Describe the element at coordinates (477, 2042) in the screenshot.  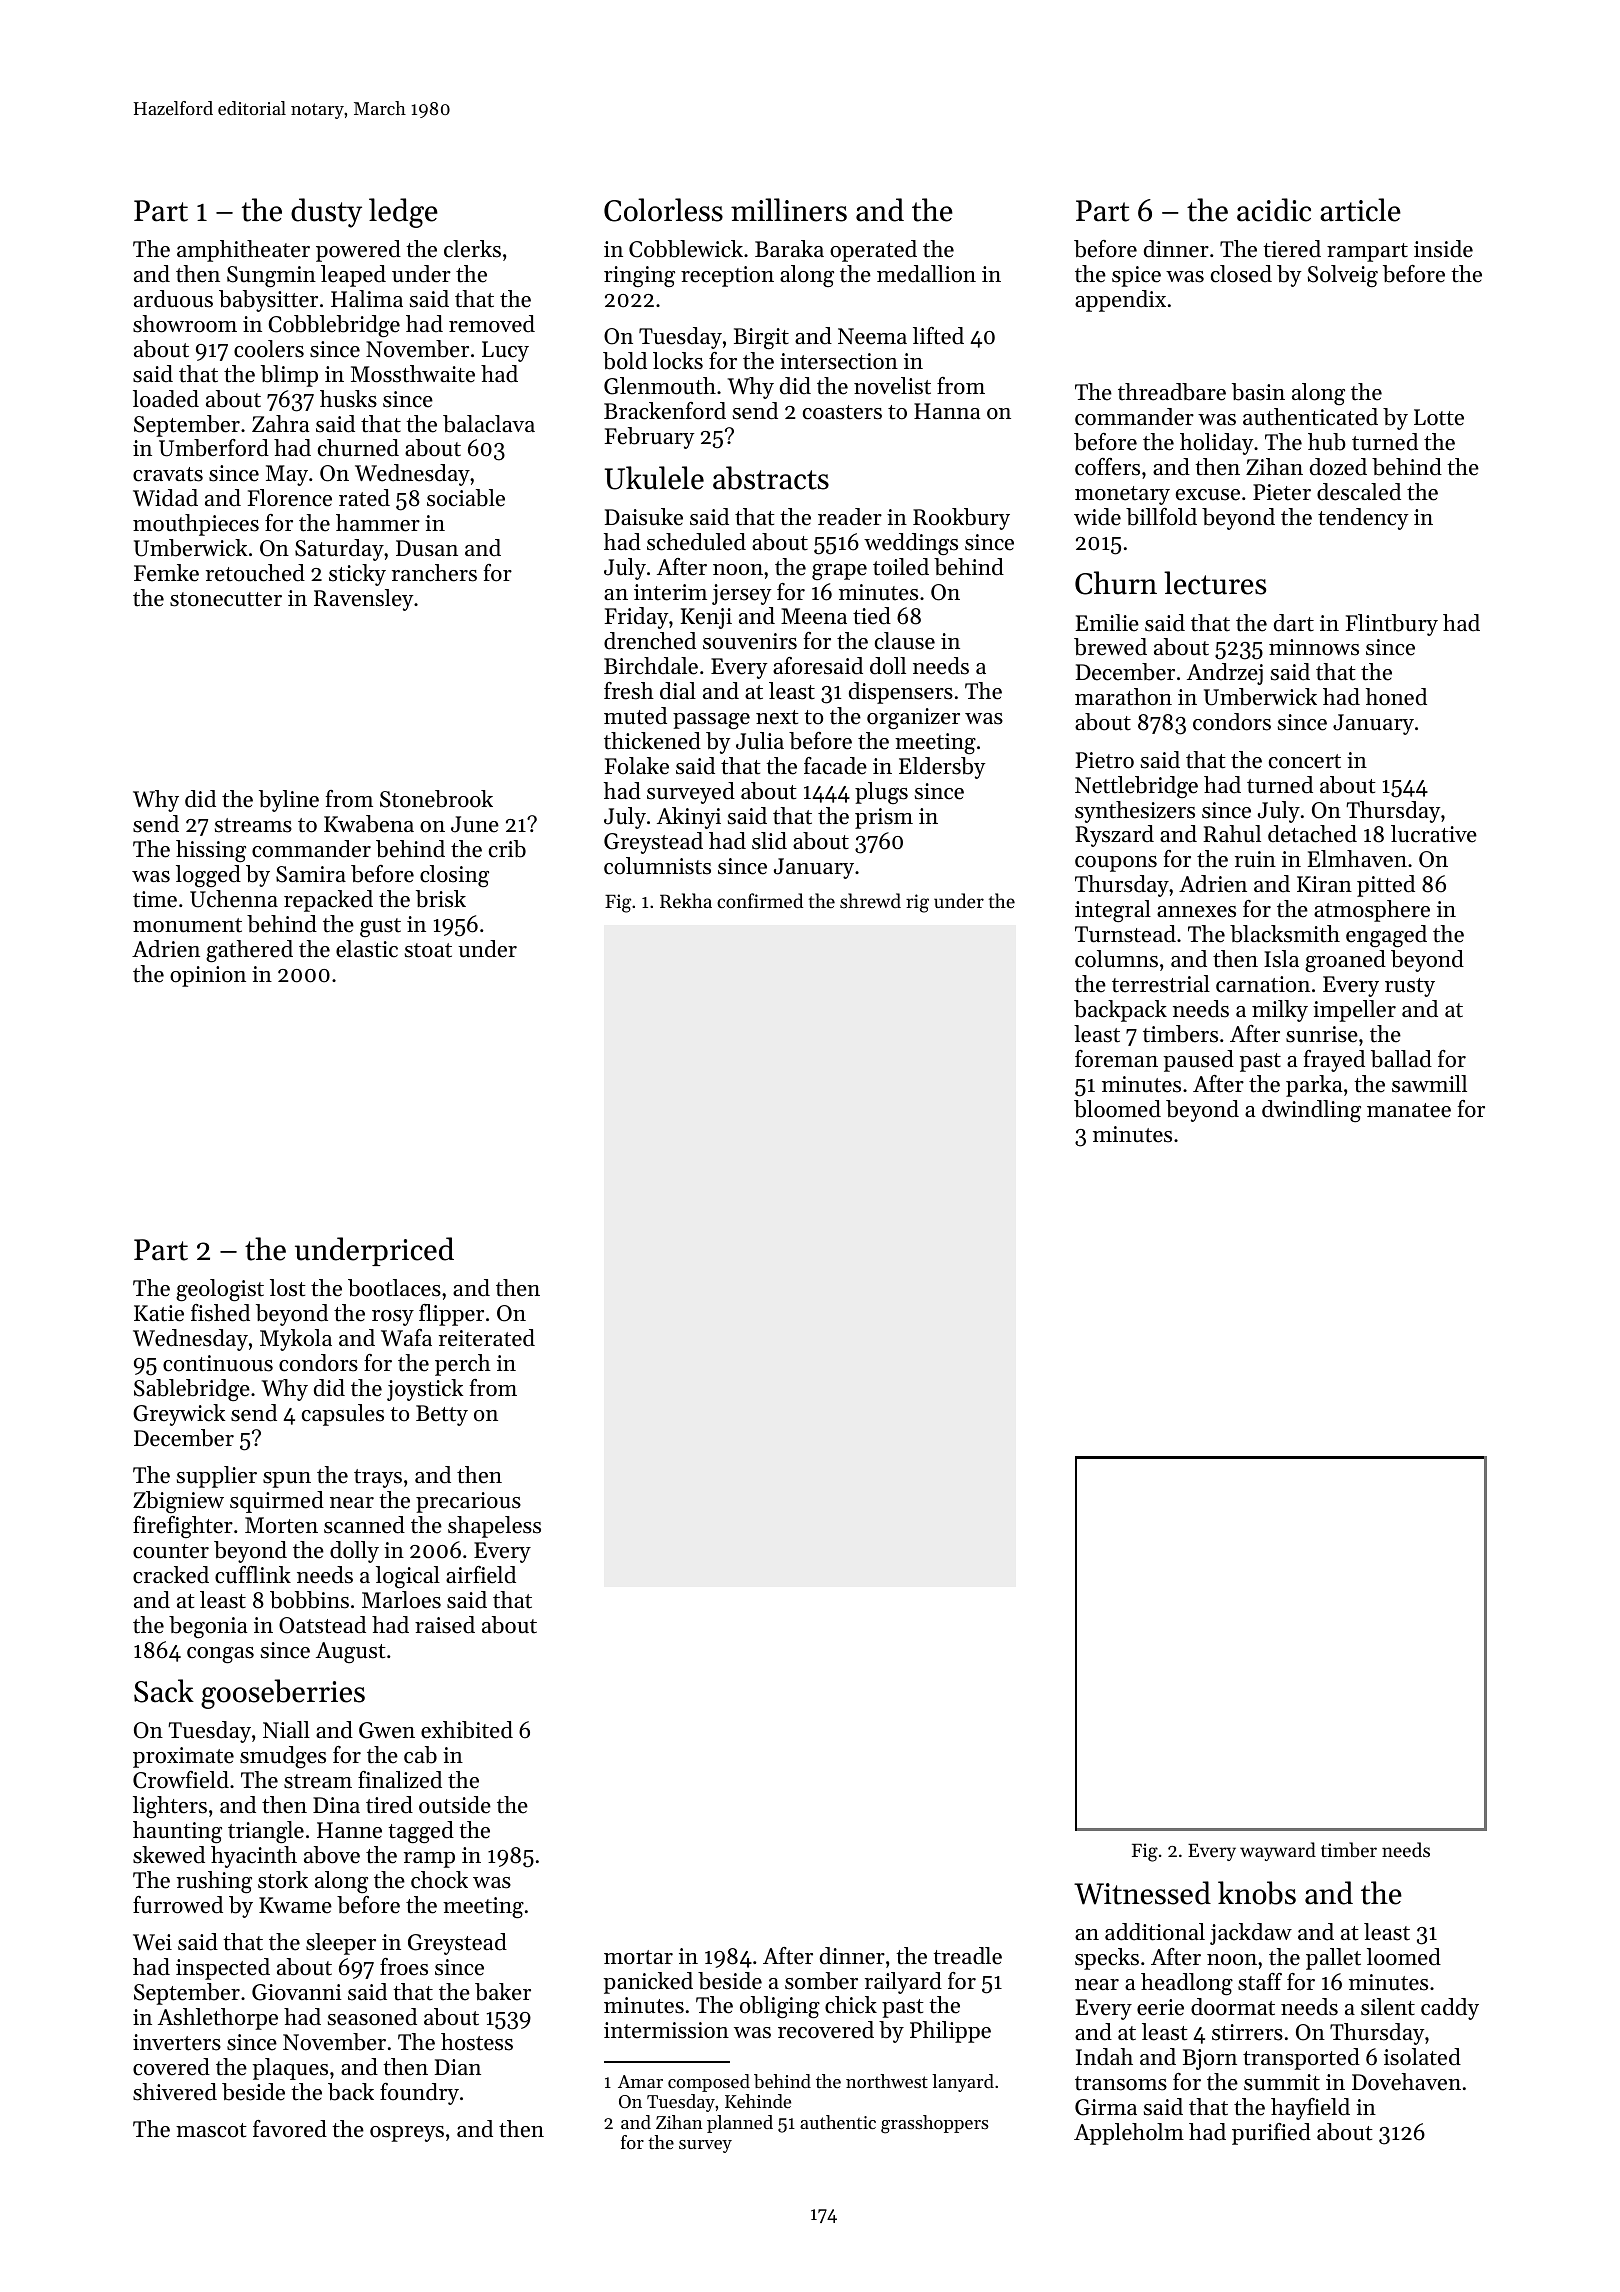
I see `hostess` at that location.
